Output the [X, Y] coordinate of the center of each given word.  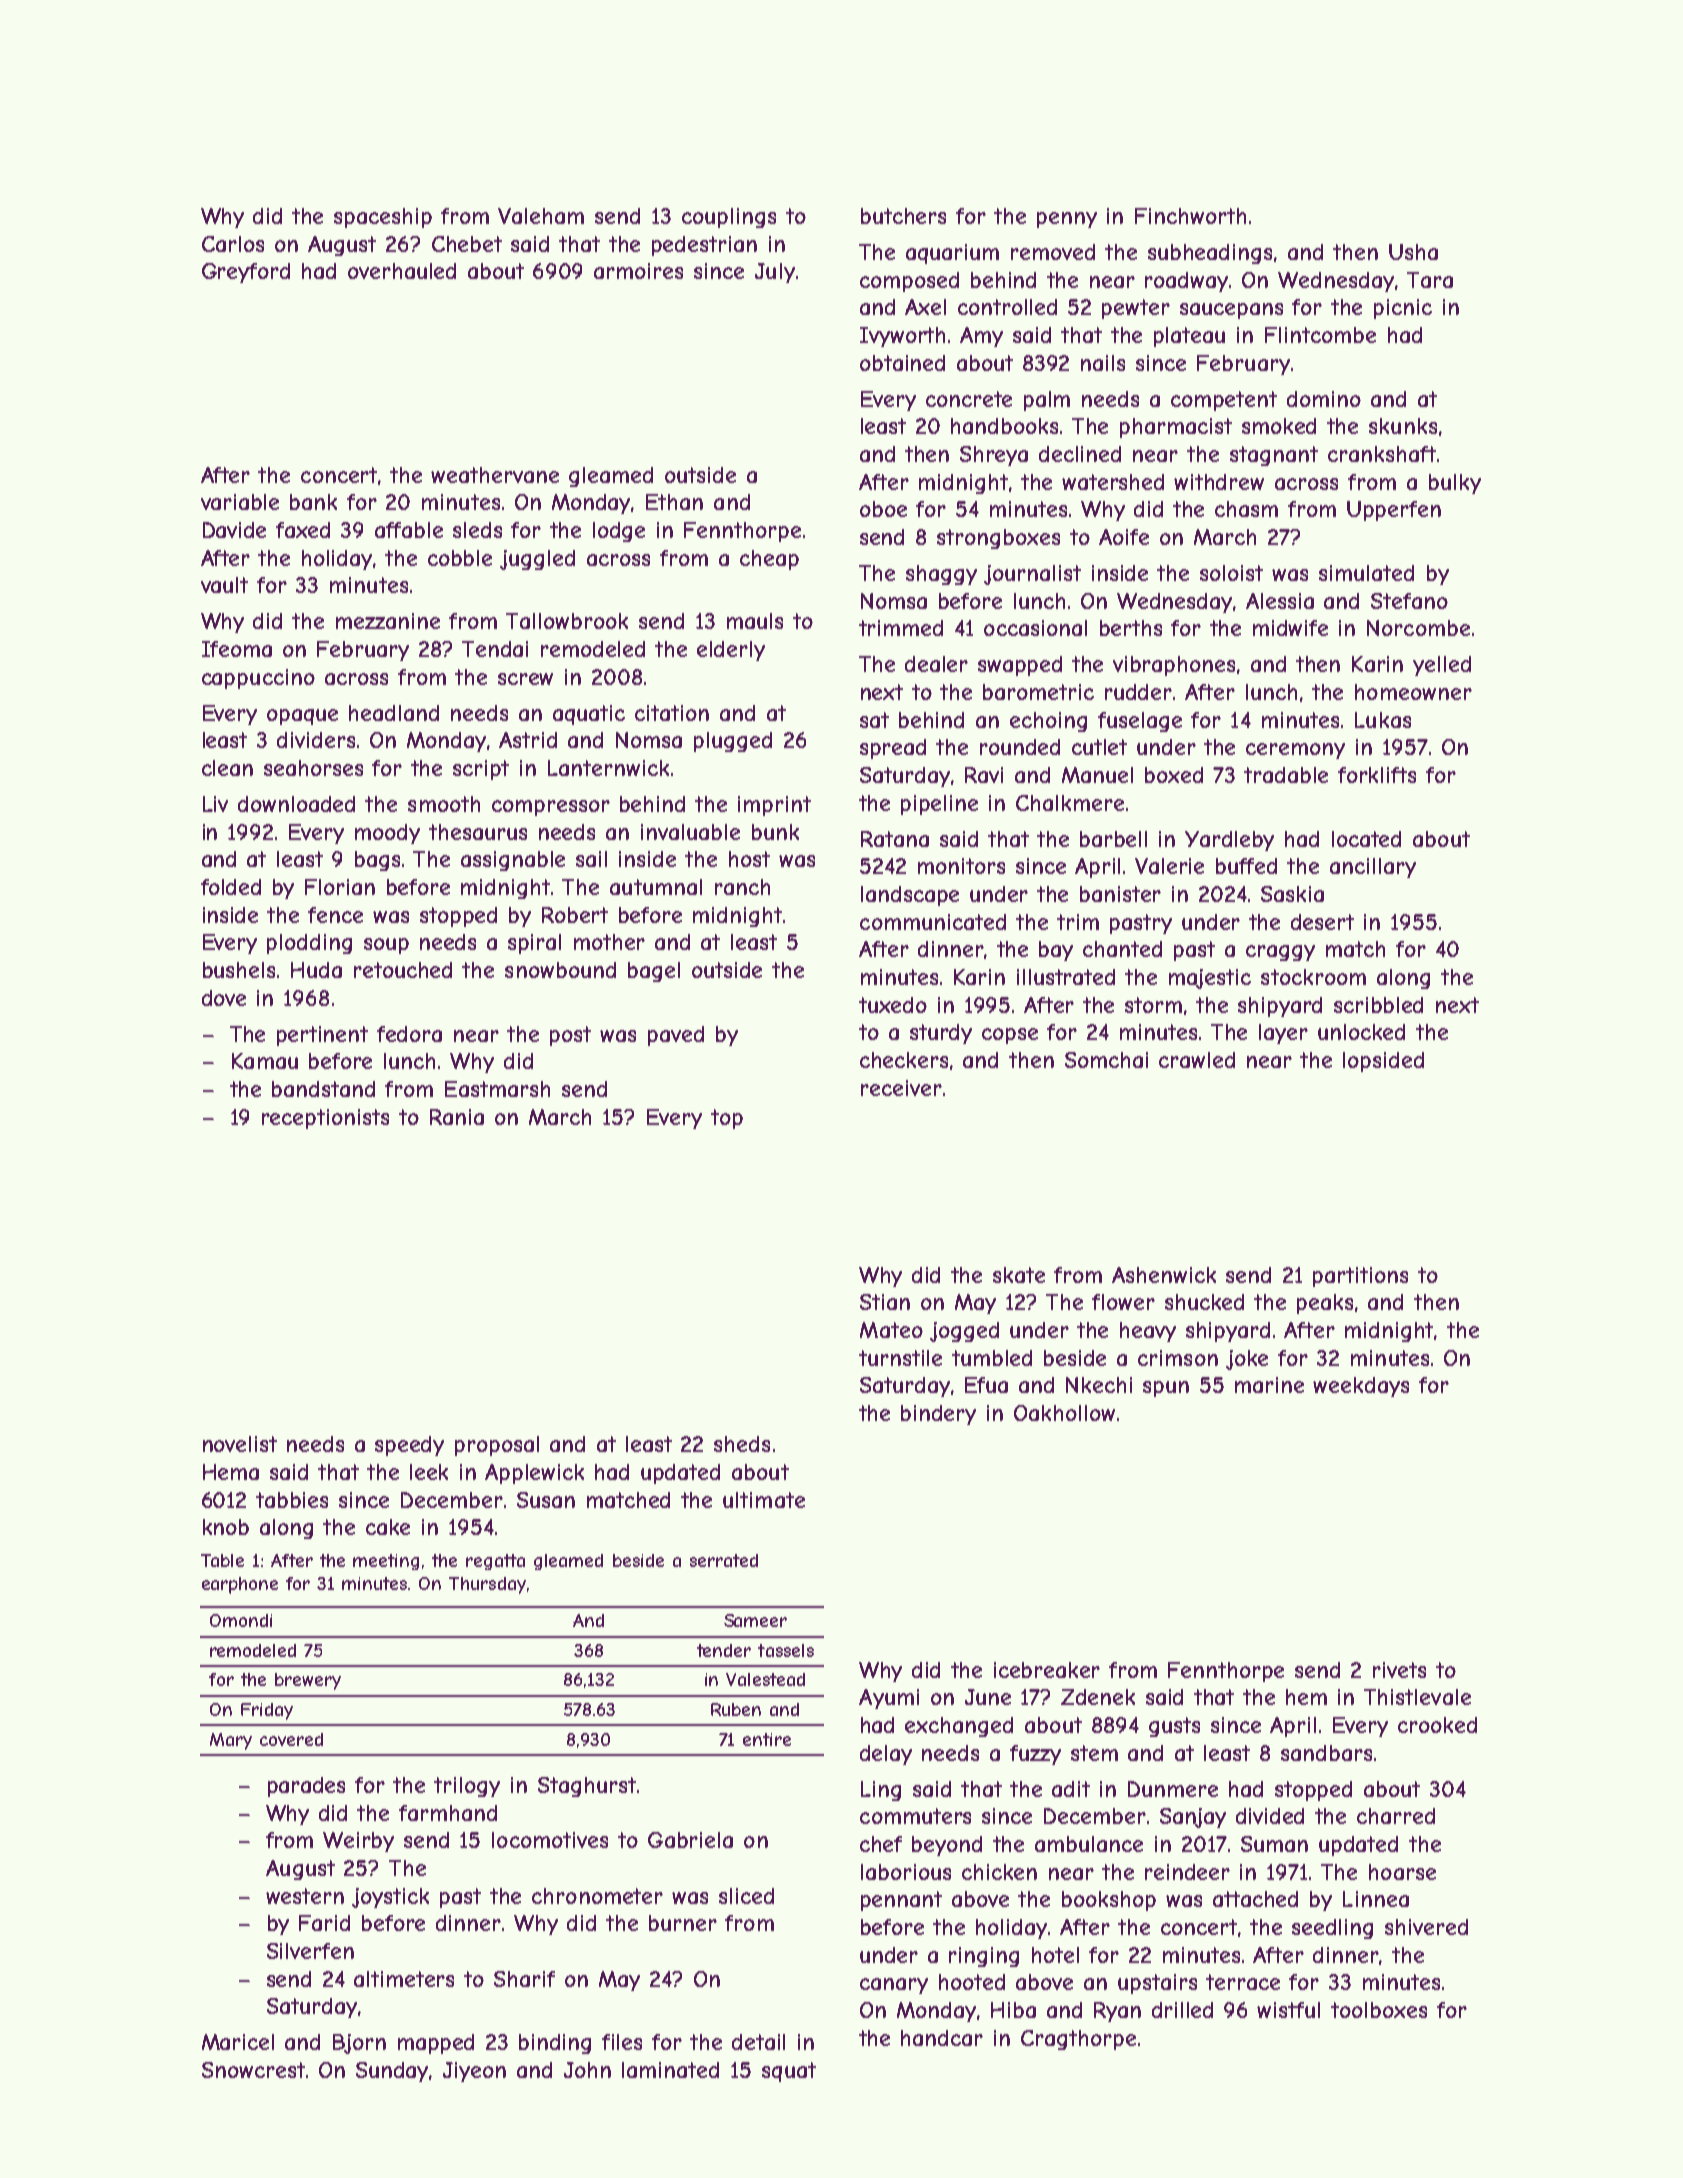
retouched [403, 970]
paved [676, 1036]
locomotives [550, 1840]
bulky [1455, 484]
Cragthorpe [1078, 2040]
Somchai [1106, 1060]
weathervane [495, 475]
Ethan [674, 502]
